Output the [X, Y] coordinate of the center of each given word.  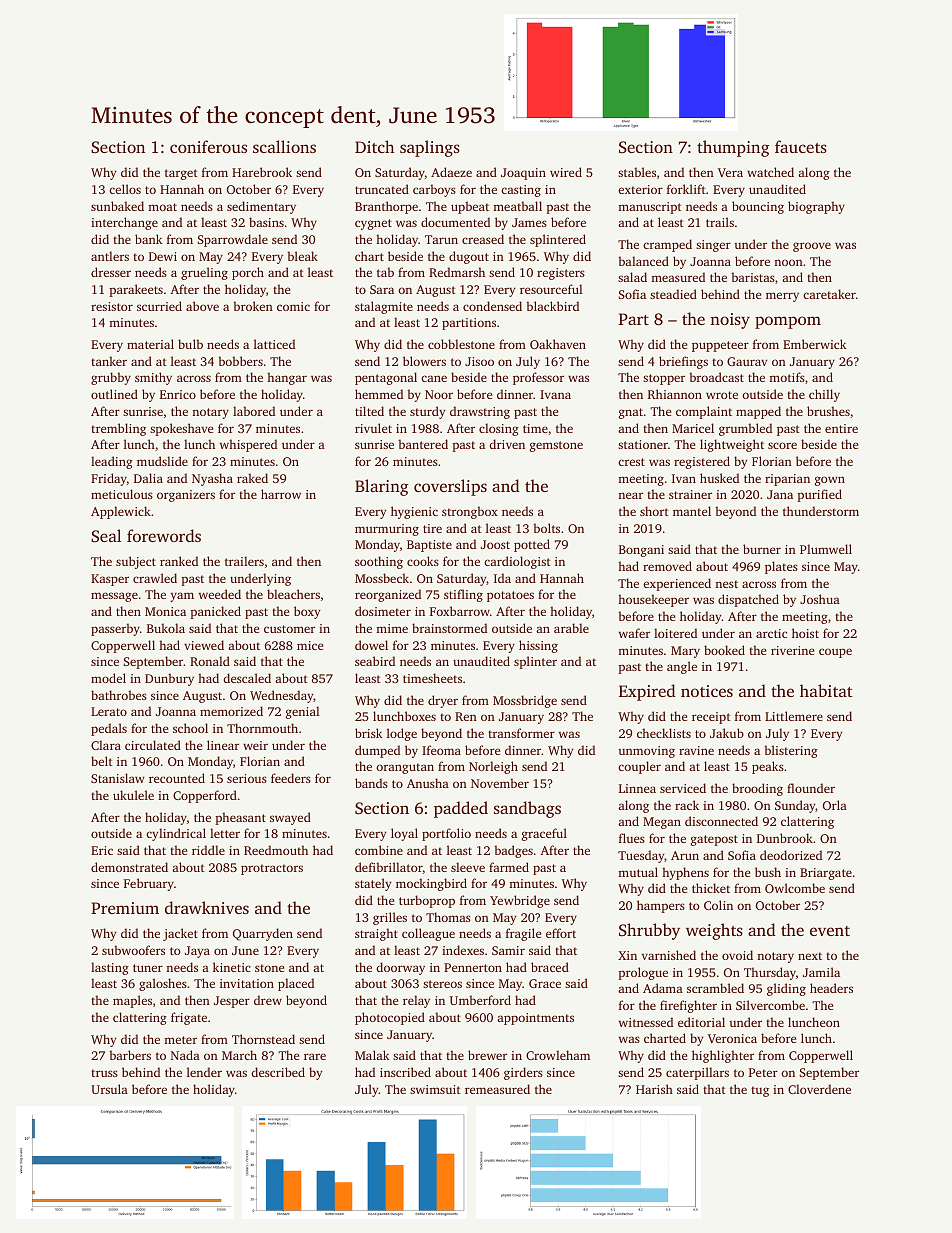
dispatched [748, 600]
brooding [757, 789]
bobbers [240, 361]
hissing [538, 646]
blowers [424, 361]
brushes [828, 411]
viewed [204, 645]
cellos [125, 189]
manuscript [650, 208]
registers [561, 274]
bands [371, 783]
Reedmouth [276, 850]
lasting [110, 968]
